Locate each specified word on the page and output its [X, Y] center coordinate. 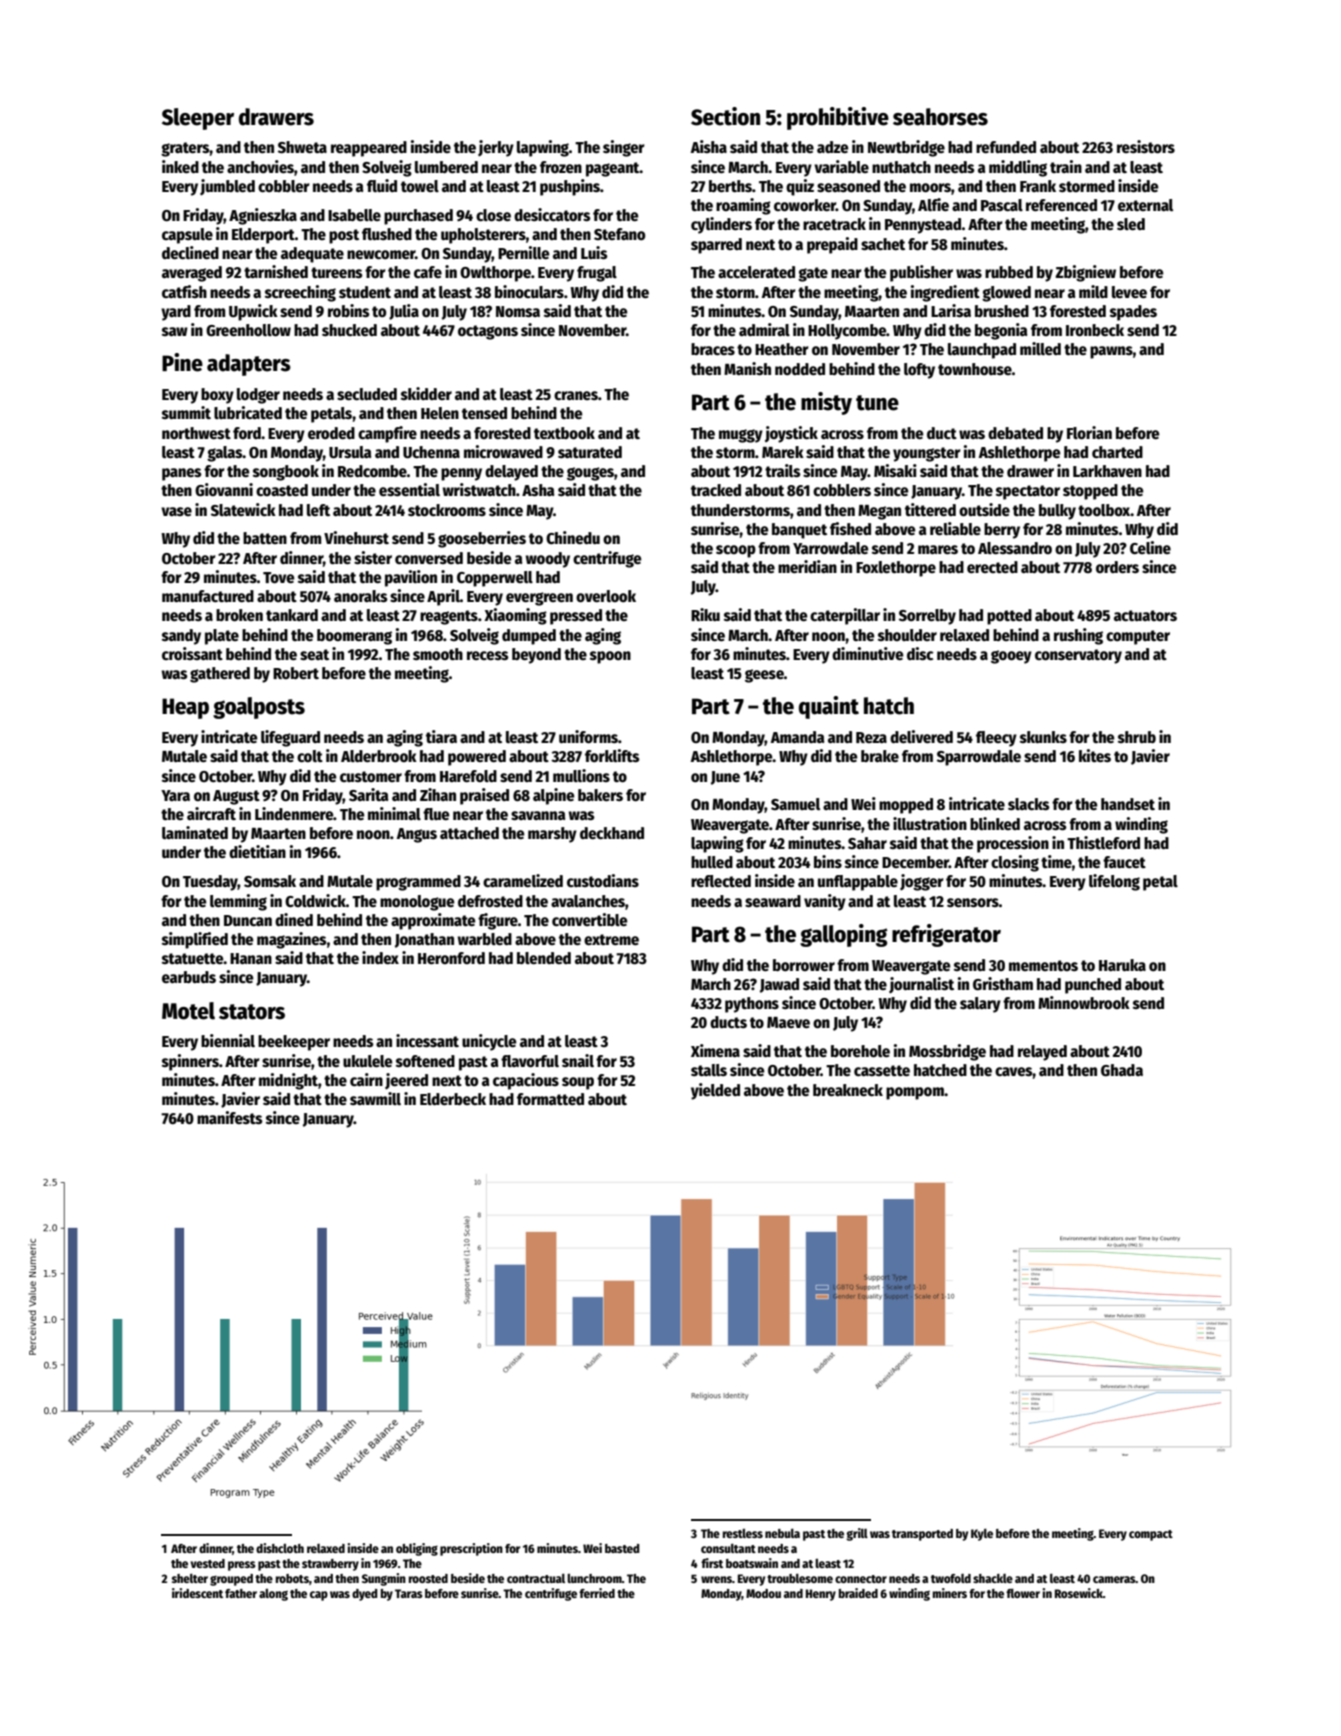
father [241, 1593]
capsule [187, 236]
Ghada [1122, 1070]
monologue [417, 903]
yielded [715, 1091]
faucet [1124, 862]
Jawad [779, 985]
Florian [1089, 432]
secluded [367, 394]
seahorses [940, 117]
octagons [488, 332]
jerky [496, 148]
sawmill [375, 1098]
